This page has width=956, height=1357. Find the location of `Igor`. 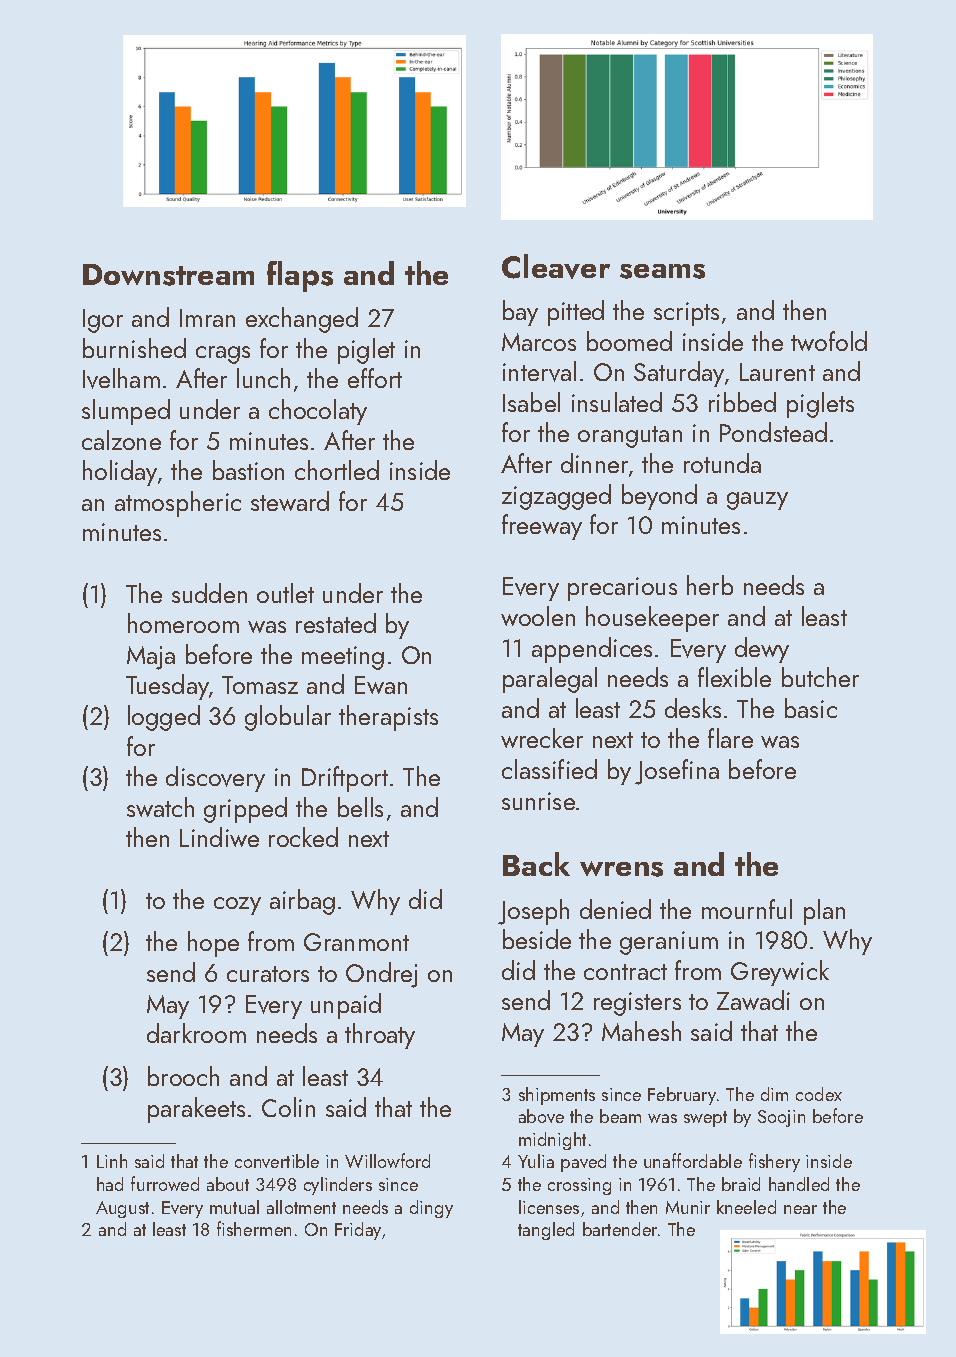

Igor is located at coordinates (103, 321).
